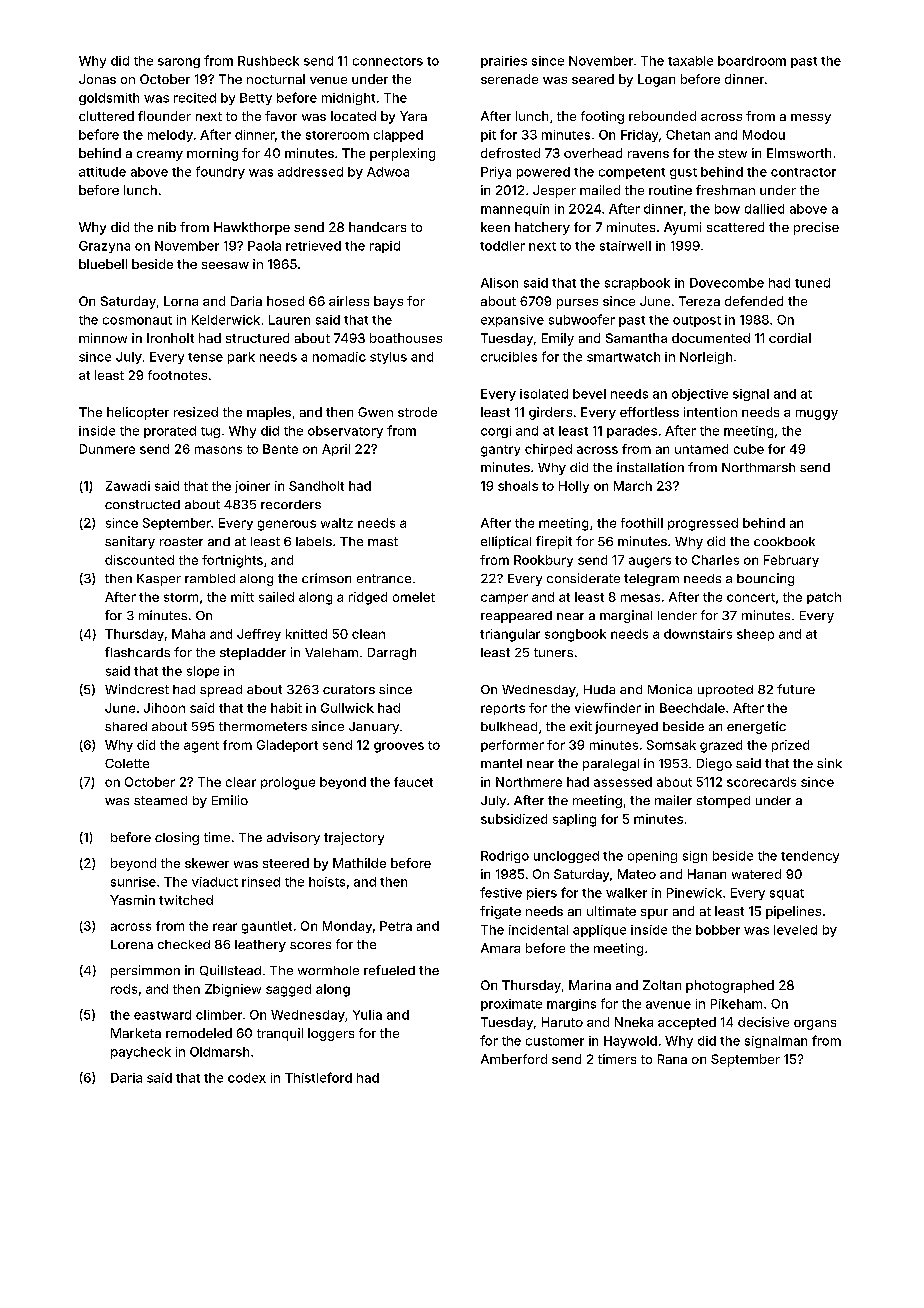 This image has height=1308, width=924. What do you see at coordinates (815, 1025) in the image?
I see `organs` at bounding box center [815, 1025].
